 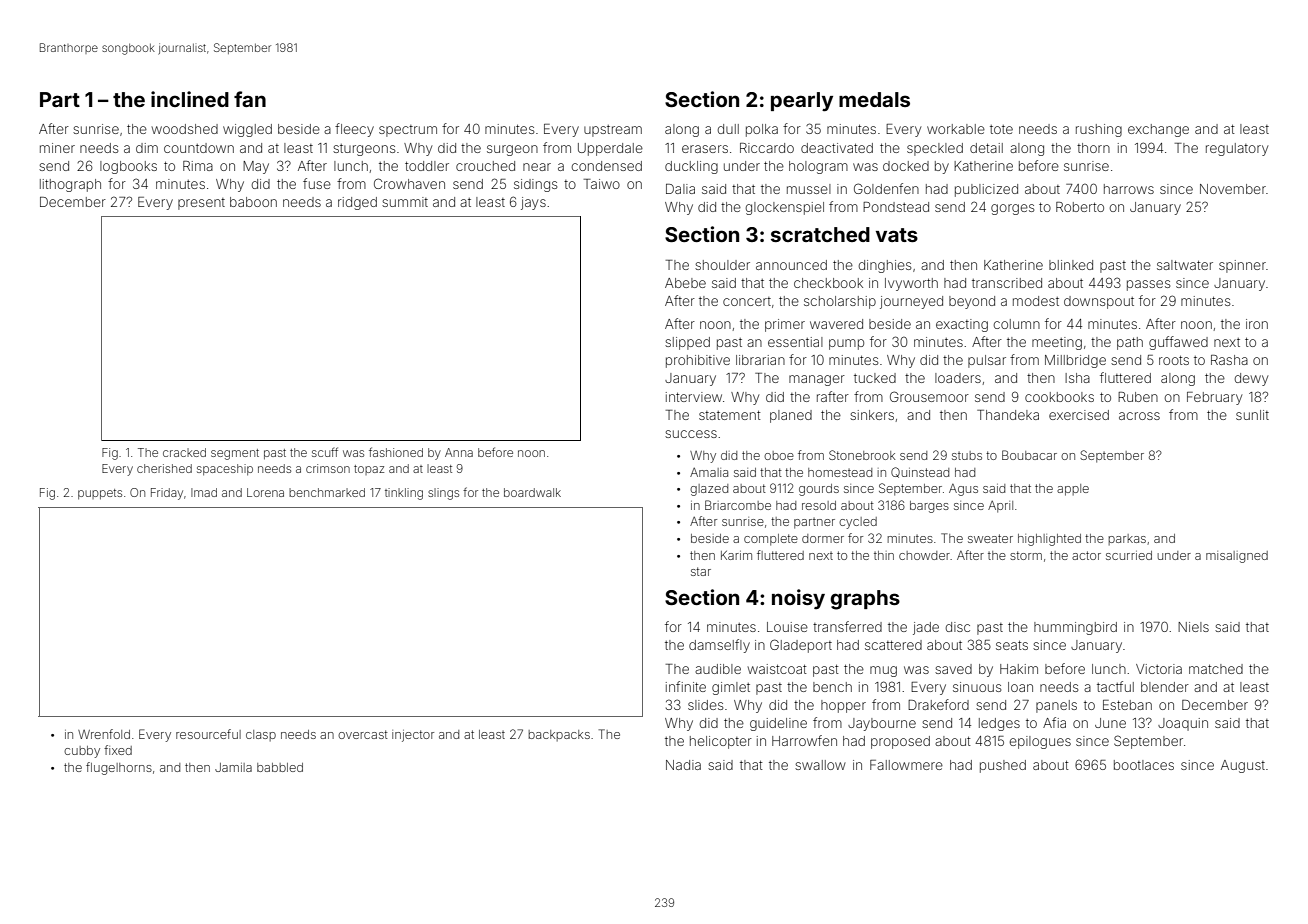 What do you see at coordinates (1257, 324) in the document?
I see `iron` at bounding box center [1257, 324].
